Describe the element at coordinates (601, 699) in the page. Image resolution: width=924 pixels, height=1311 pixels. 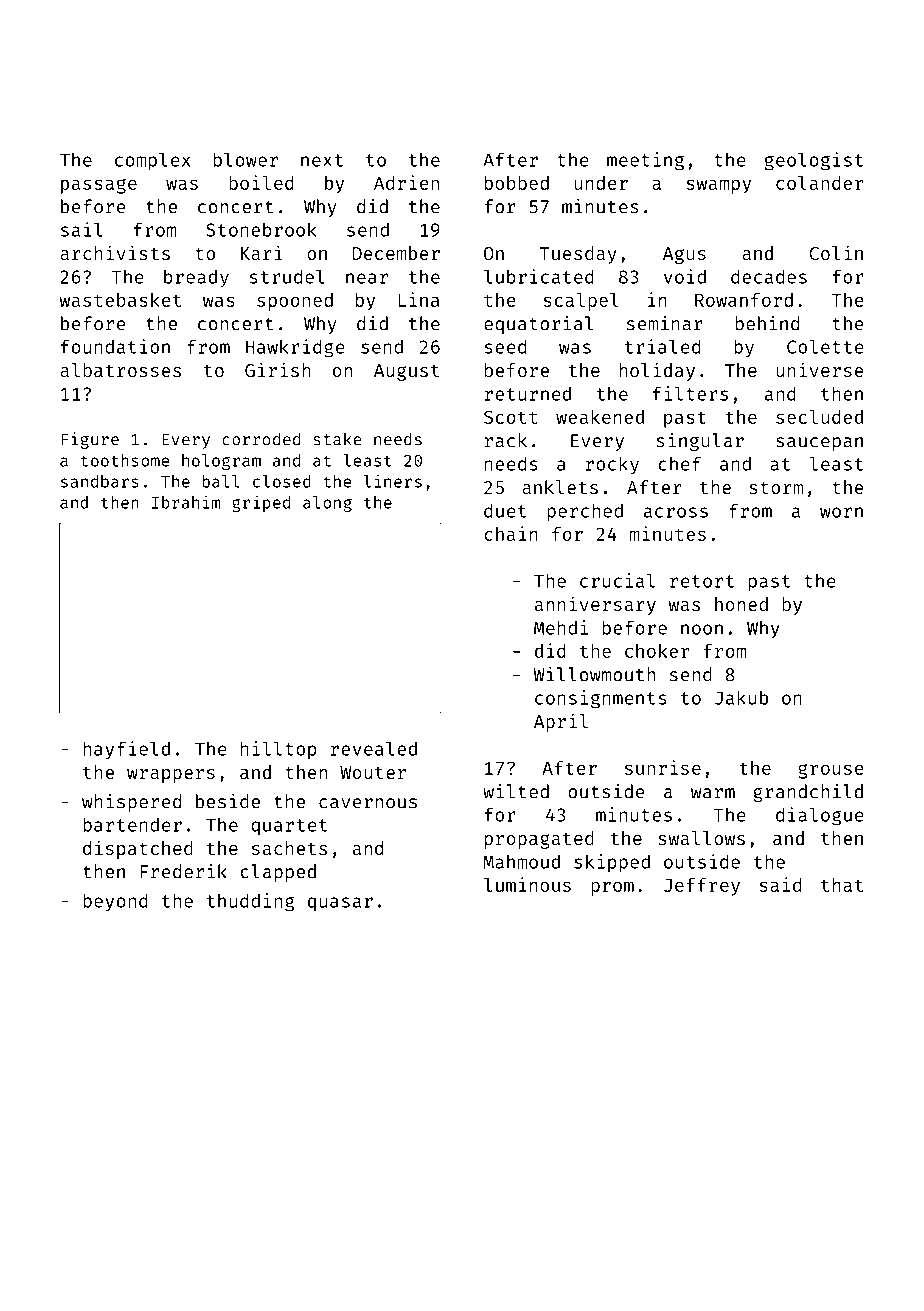
I see `consignments` at that location.
